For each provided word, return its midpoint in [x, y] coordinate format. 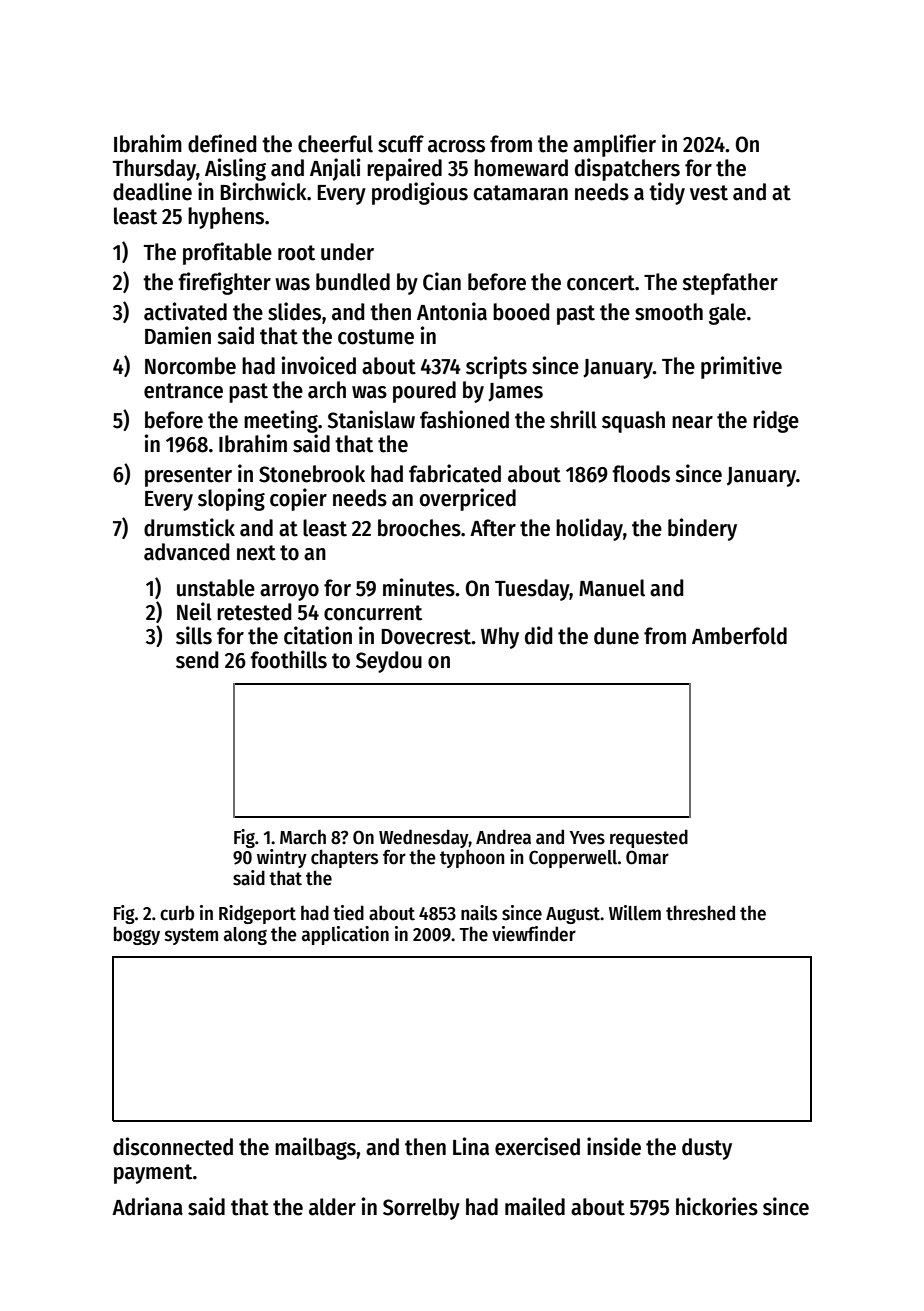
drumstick [189, 527]
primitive [741, 367]
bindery [702, 529]
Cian [442, 281]
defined [222, 143]
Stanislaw [371, 419]
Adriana [147, 1206]
